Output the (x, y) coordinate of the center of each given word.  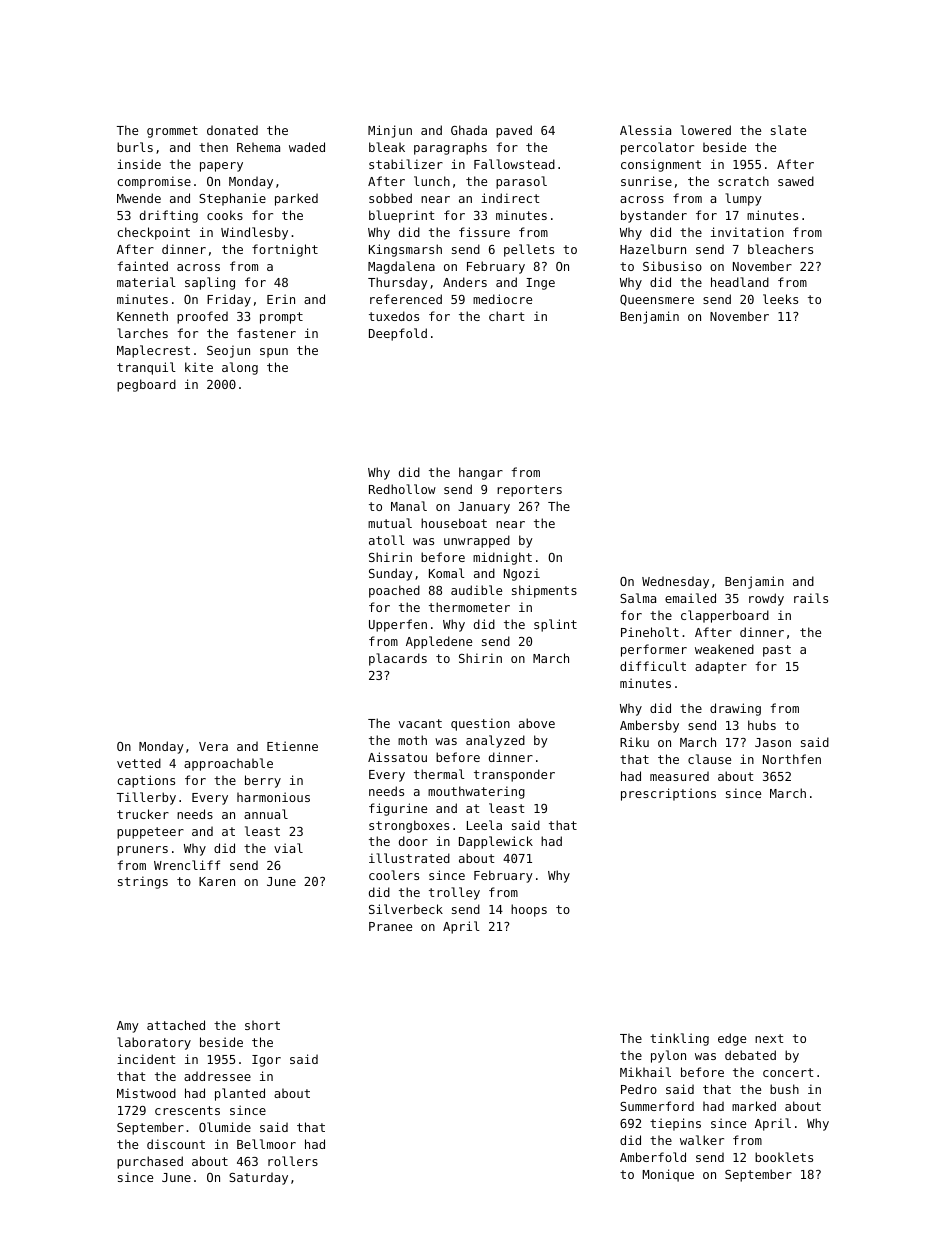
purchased (150, 1162)
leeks (780, 299)
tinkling (679, 1039)
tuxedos (394, 316)
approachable (228, 764)
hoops (529, 910)
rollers (293, 1161)
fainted (142, 266)
